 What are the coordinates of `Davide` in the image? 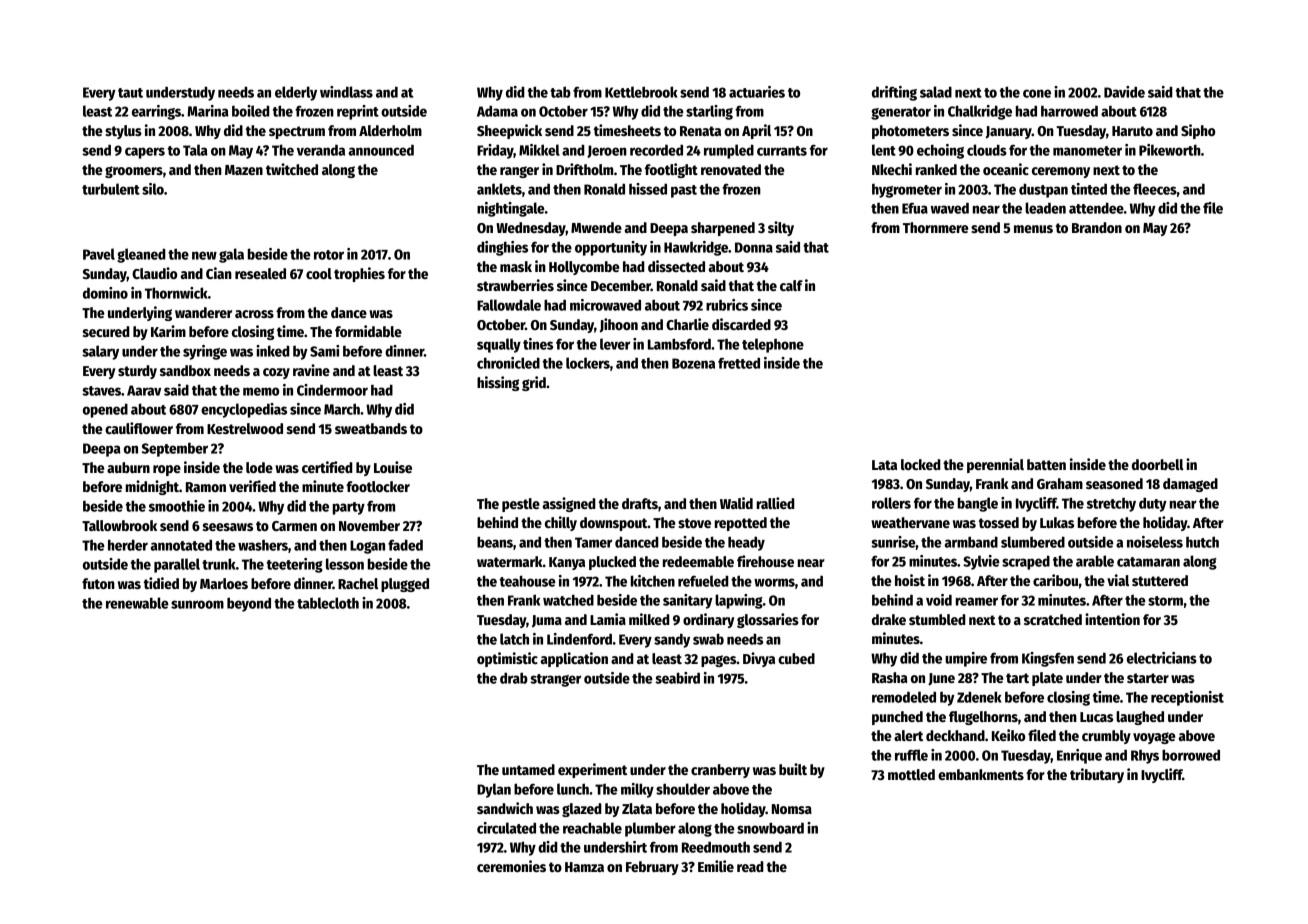 It's located at (1124, 92).
